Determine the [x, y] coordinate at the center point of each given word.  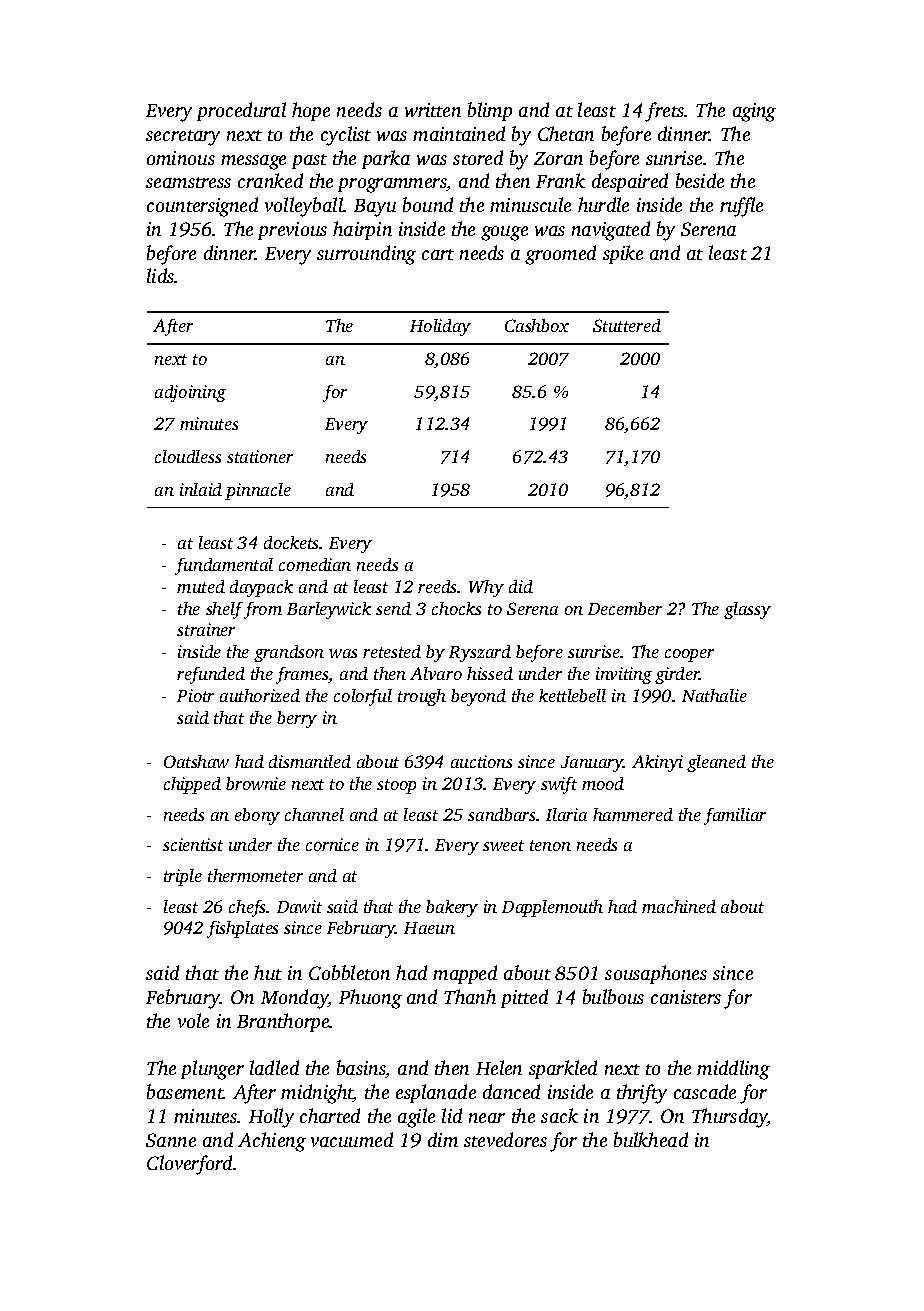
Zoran [558, 158]
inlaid [201, 489]
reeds [438, 586]
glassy [747, 610]
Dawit [299, 906]
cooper [689, 655]
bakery [452, 908]
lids [161, 275]
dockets [291, 542]
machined [679, 906]
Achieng [272, 1142]
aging [754, 112]
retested [392, 651]
